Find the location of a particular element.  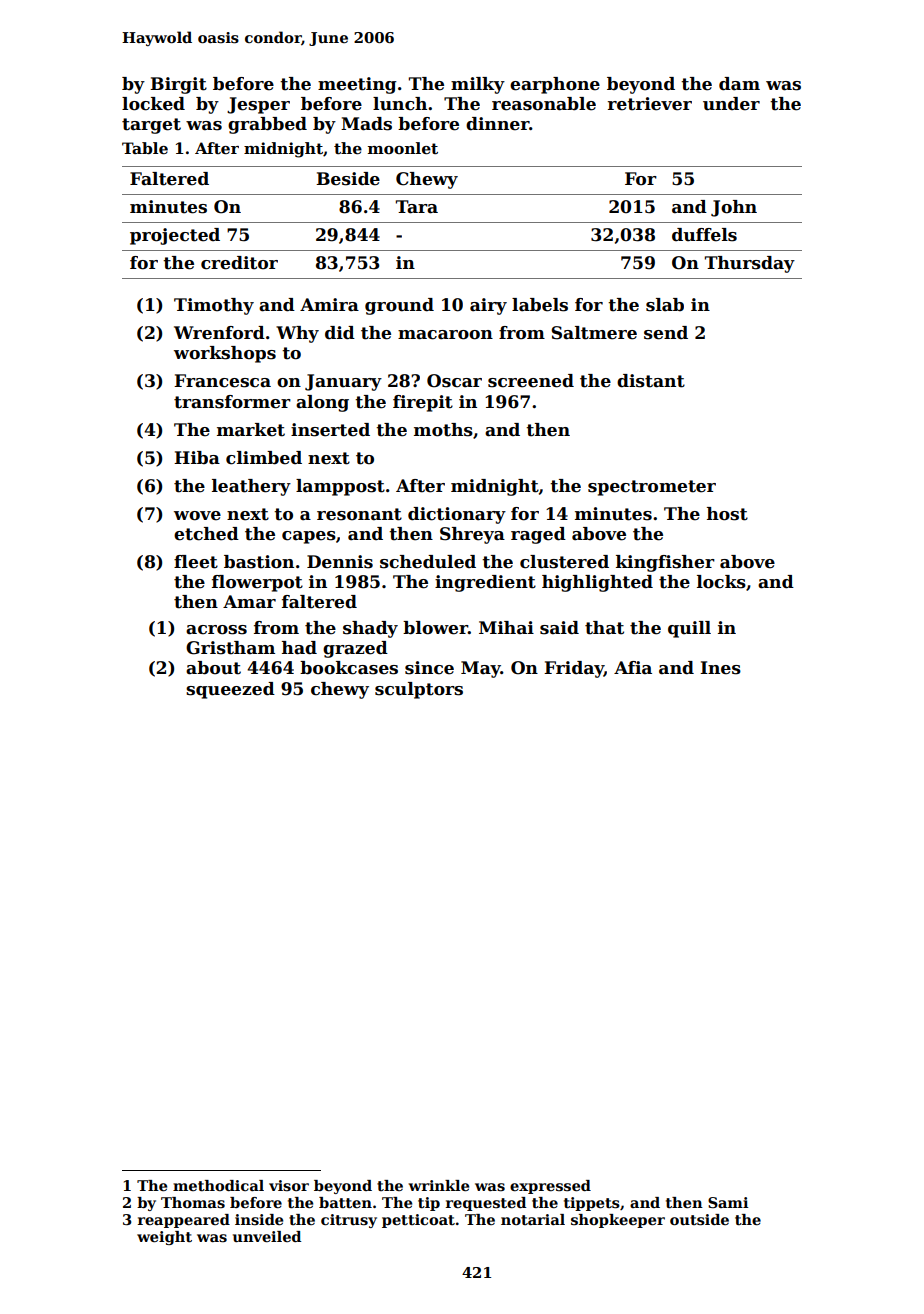

workshops is located at coordinates (225, 354).
